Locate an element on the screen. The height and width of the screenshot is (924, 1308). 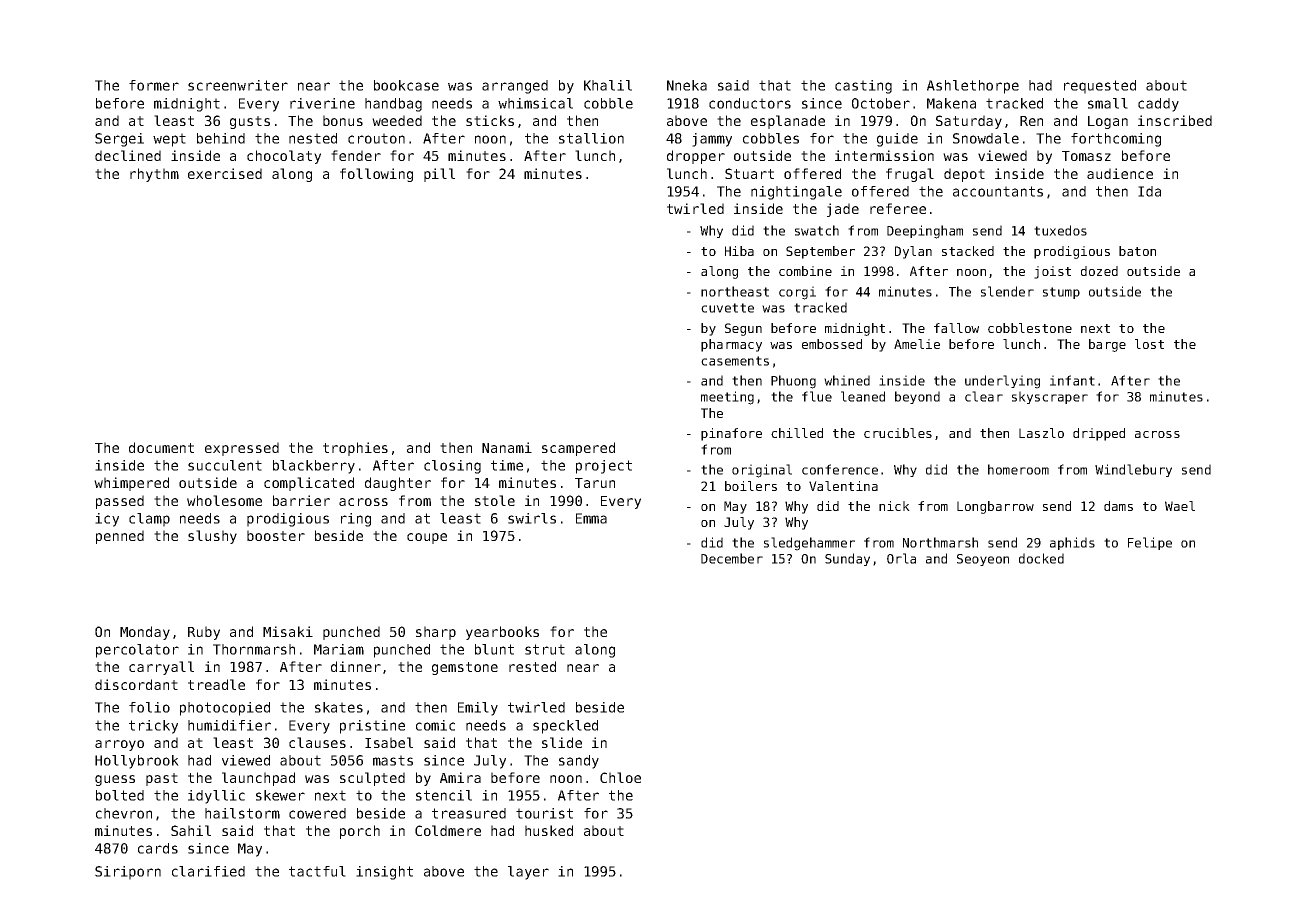
requested is located at coordinates (1100, 87).
